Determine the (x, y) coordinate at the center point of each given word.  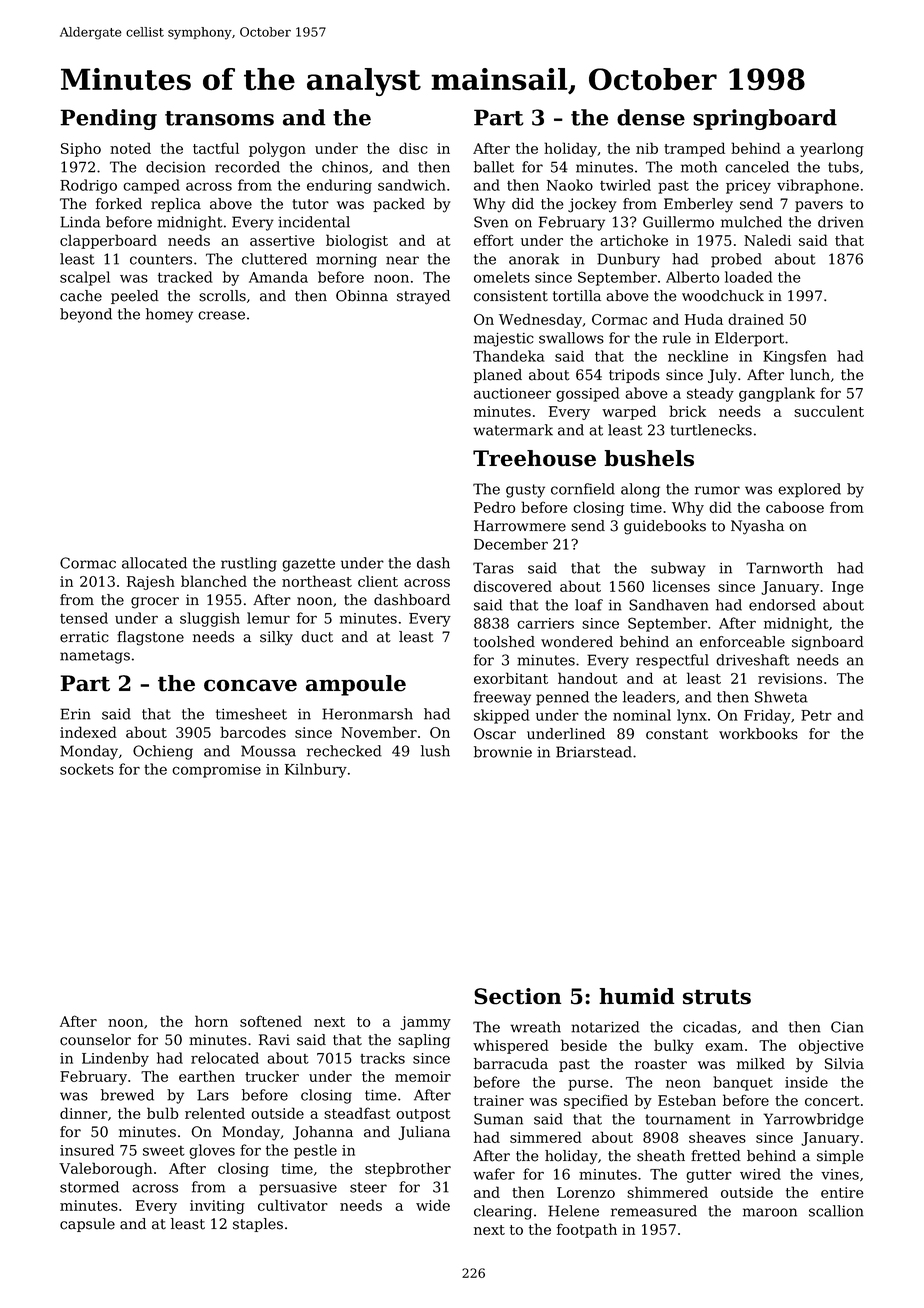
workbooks (758, 734)
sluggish (210, 619)
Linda (80, 222)
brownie (503, 752)
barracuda (511, 1064)
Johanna (323, 1133)
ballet (494, 167)
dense (651, 117)
